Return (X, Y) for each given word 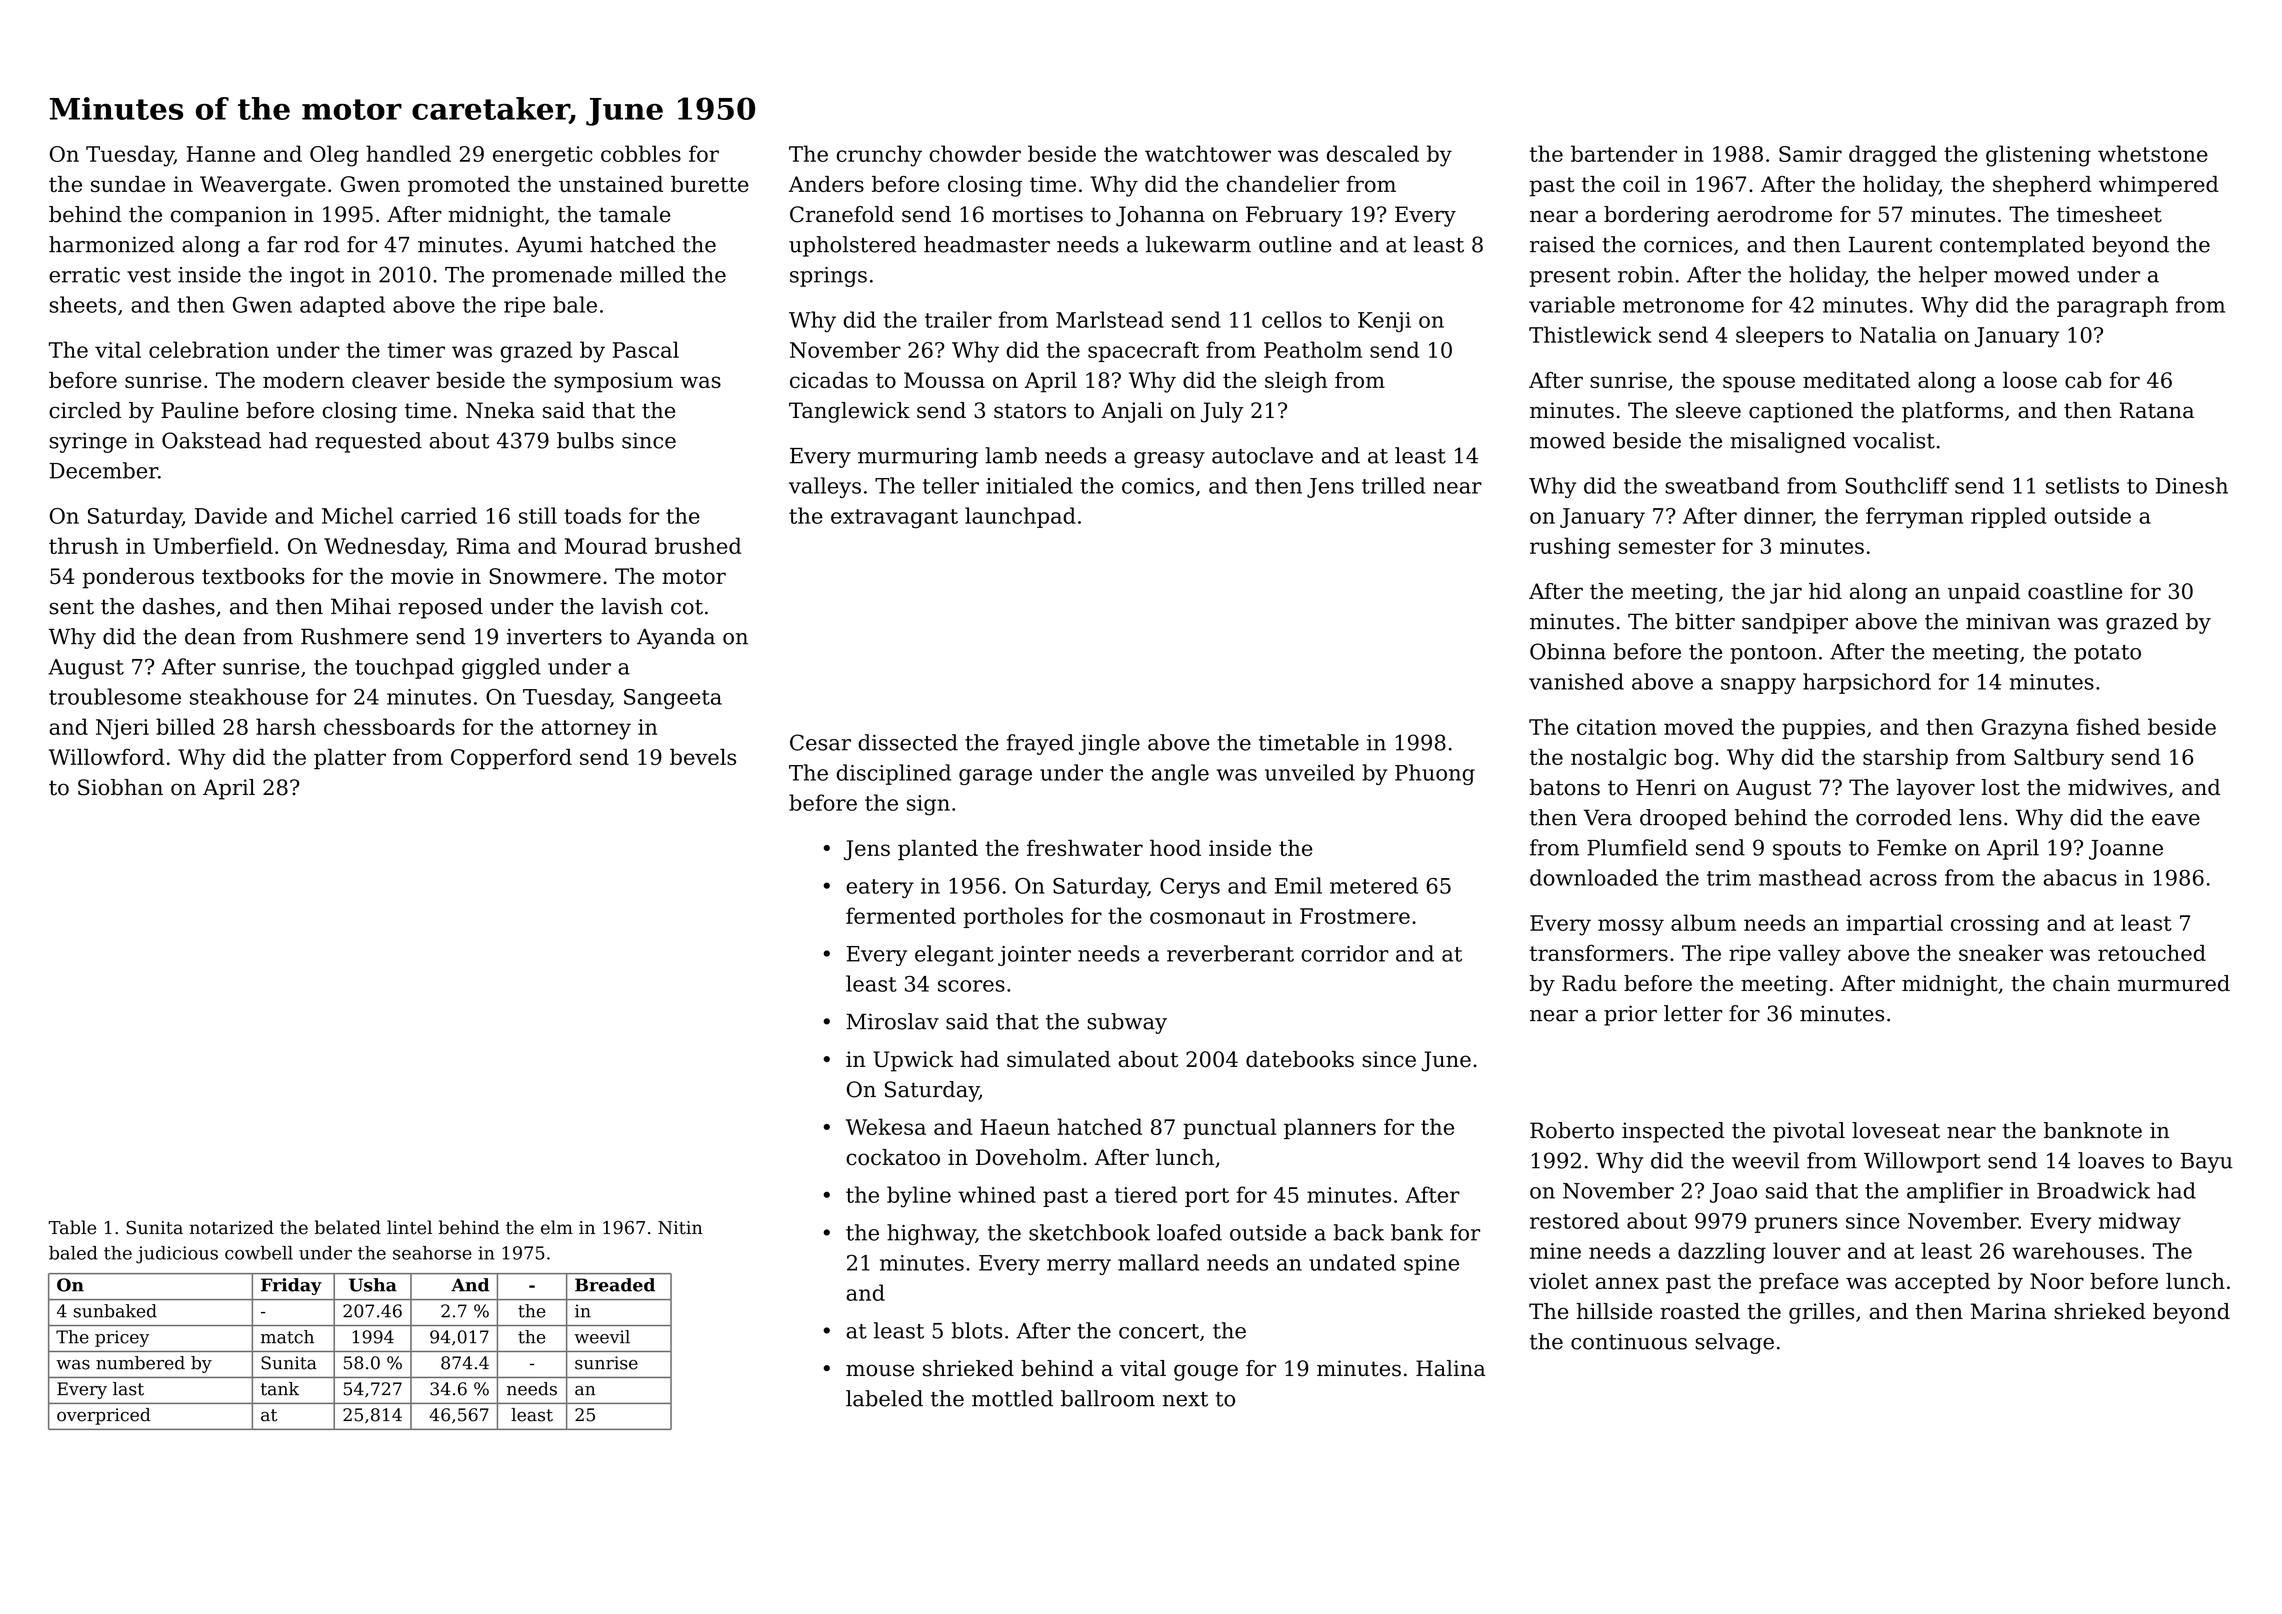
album (1703, 922)
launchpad (1020, 517)
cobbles (641, 153)
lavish (632, 606)
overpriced (104, 1416)
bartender (1624, 153)
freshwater (1085, 847)
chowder (975, 153)
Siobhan (120, 787)
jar (1786, 593)
